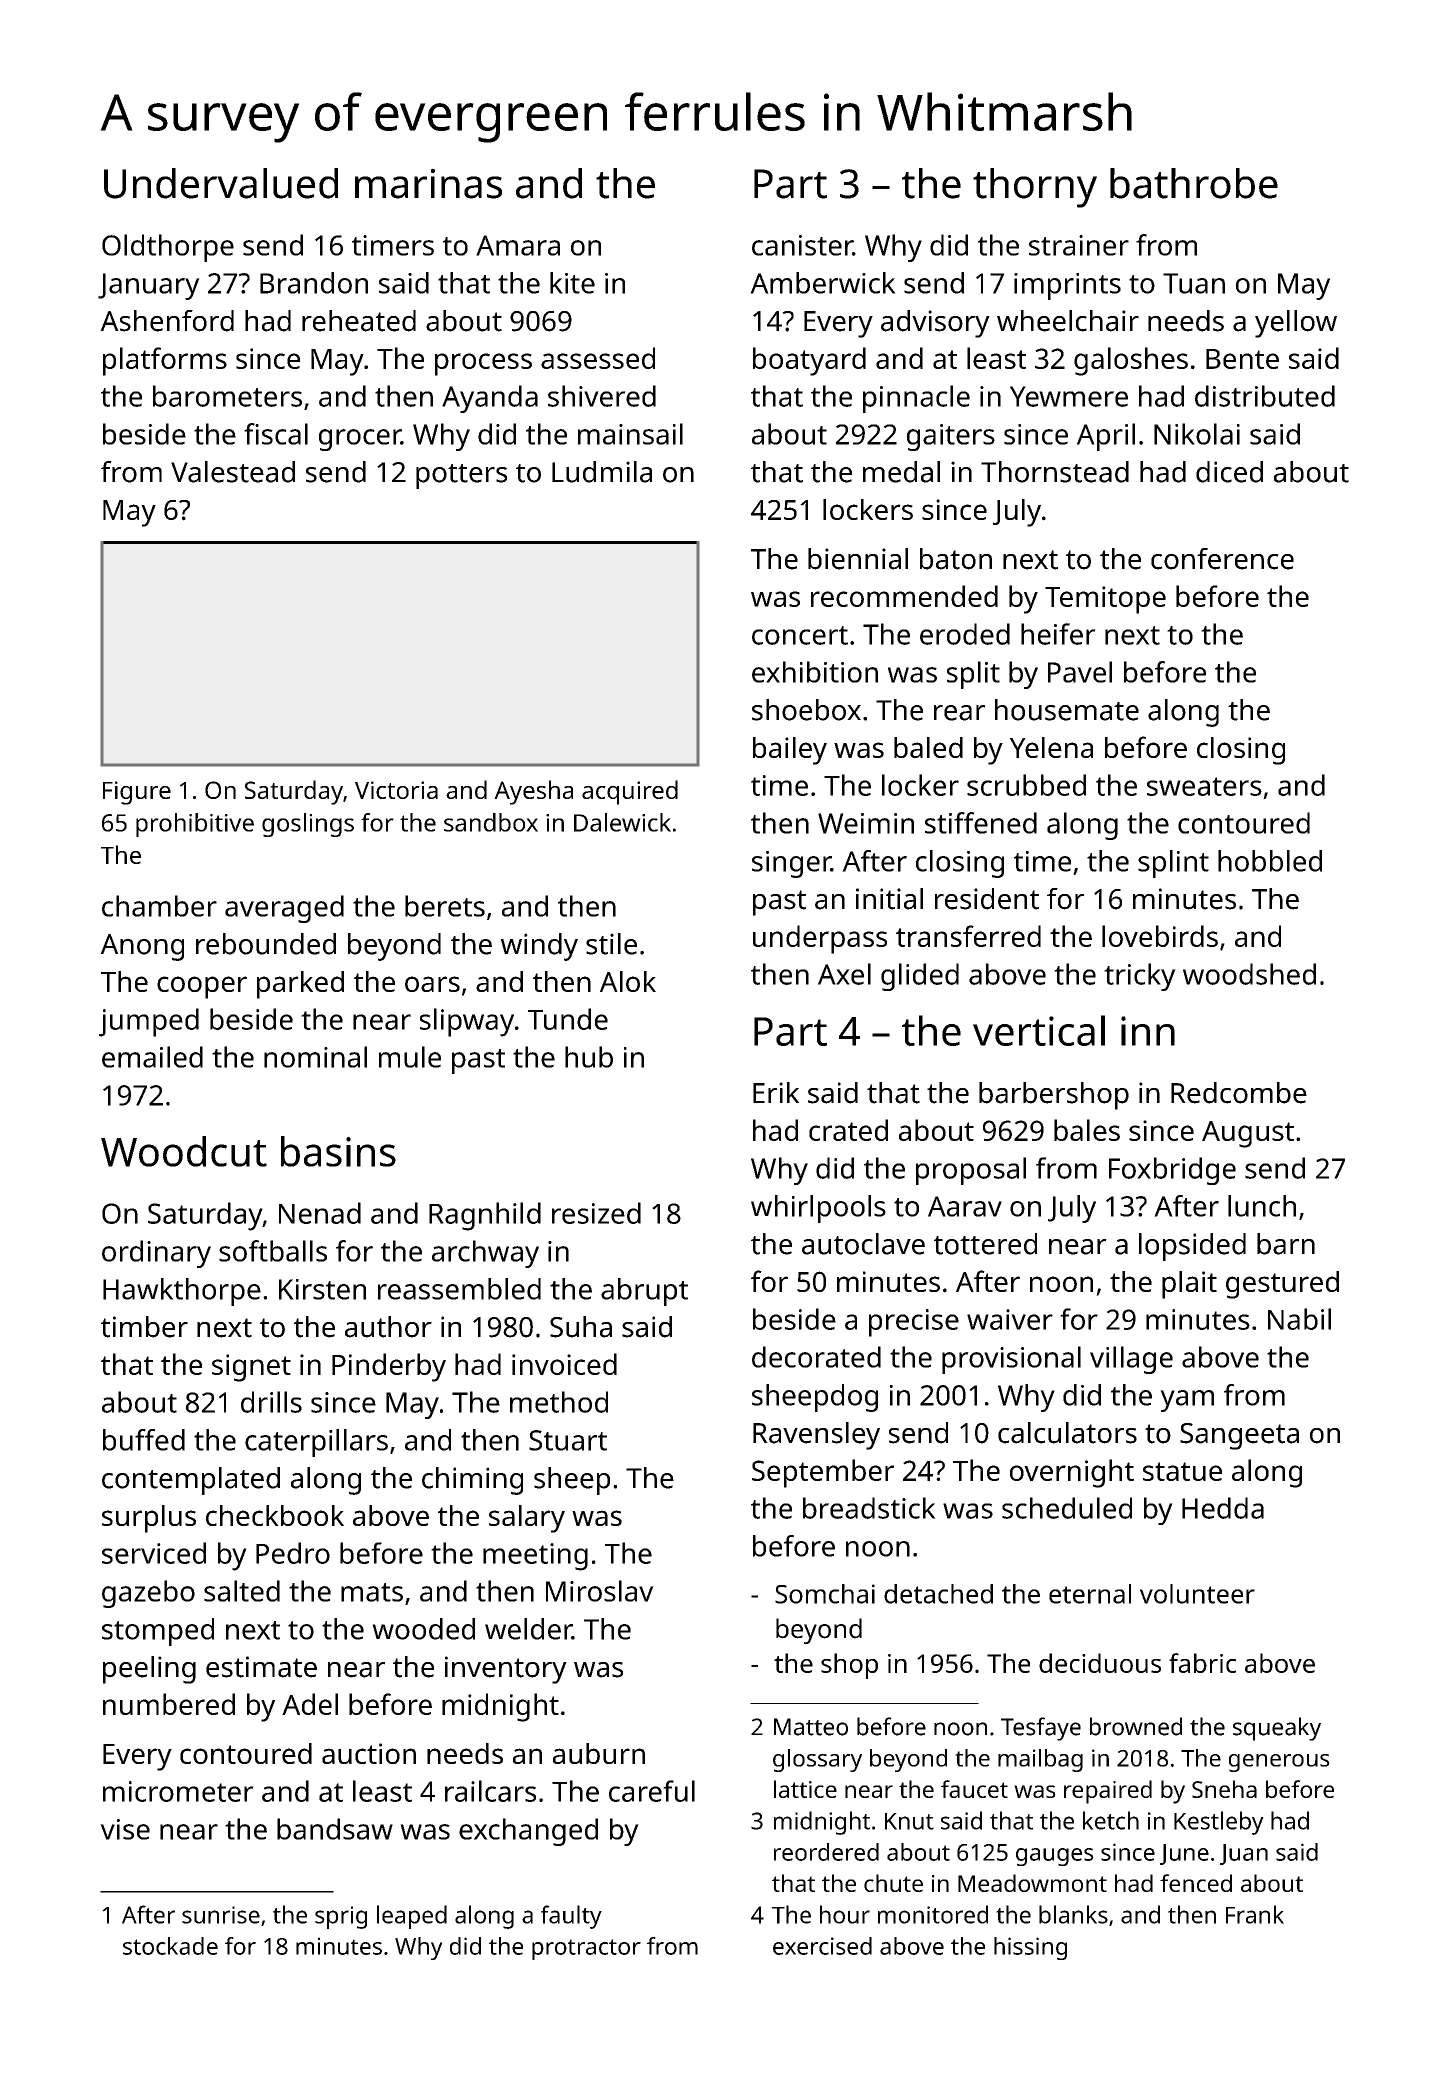 Image resolution: width=1450 pixels, height=2100 pixels. I want to click on hobbled, so click(1270, 861).
